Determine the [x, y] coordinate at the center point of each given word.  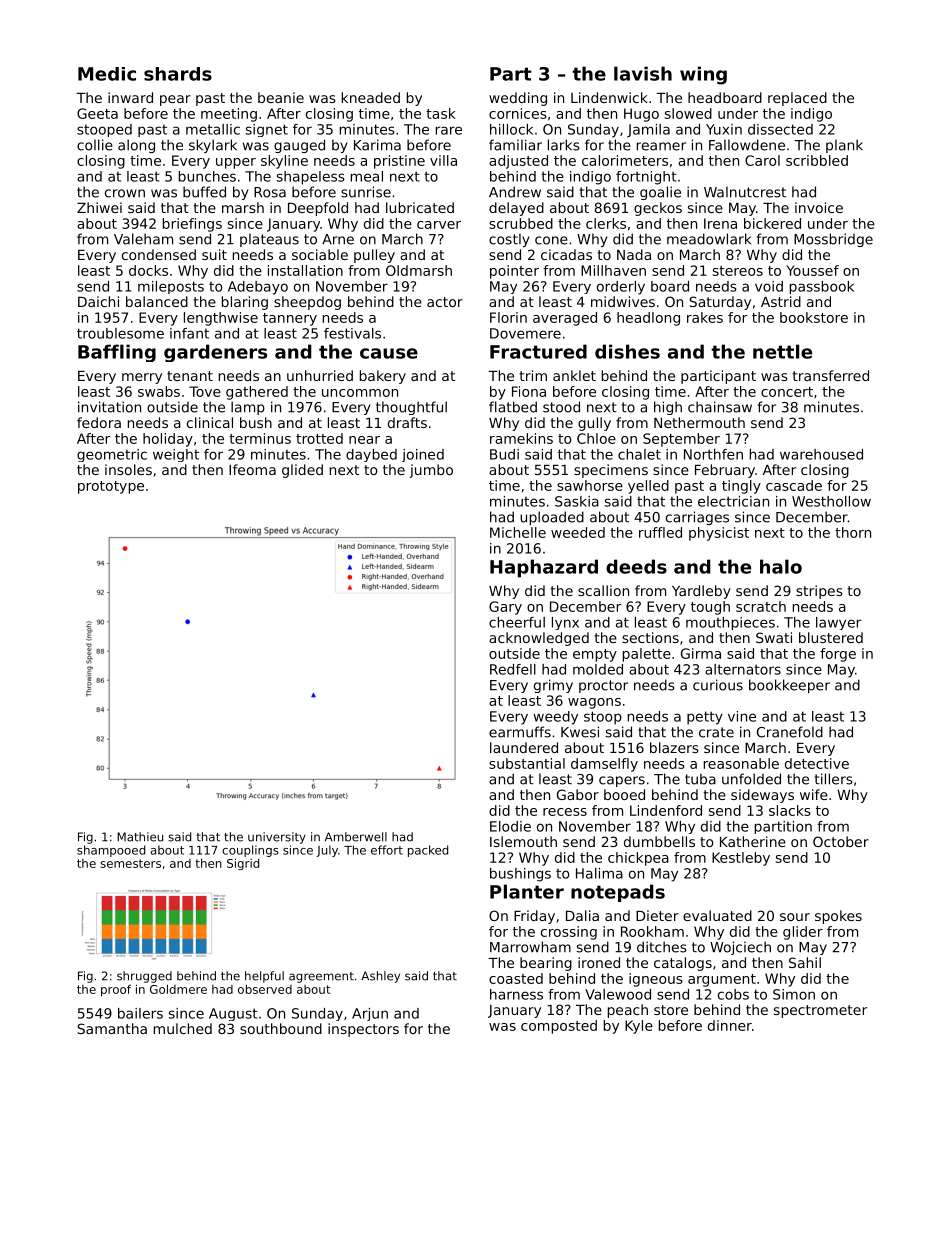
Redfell [513, 669]
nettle [782, 351]
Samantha [112, 1028]
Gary [505, 608]
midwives [623, 301]
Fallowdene [747, 145]
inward [130, 97]
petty [705, 718]
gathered [257, 393]
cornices [518, 113]
